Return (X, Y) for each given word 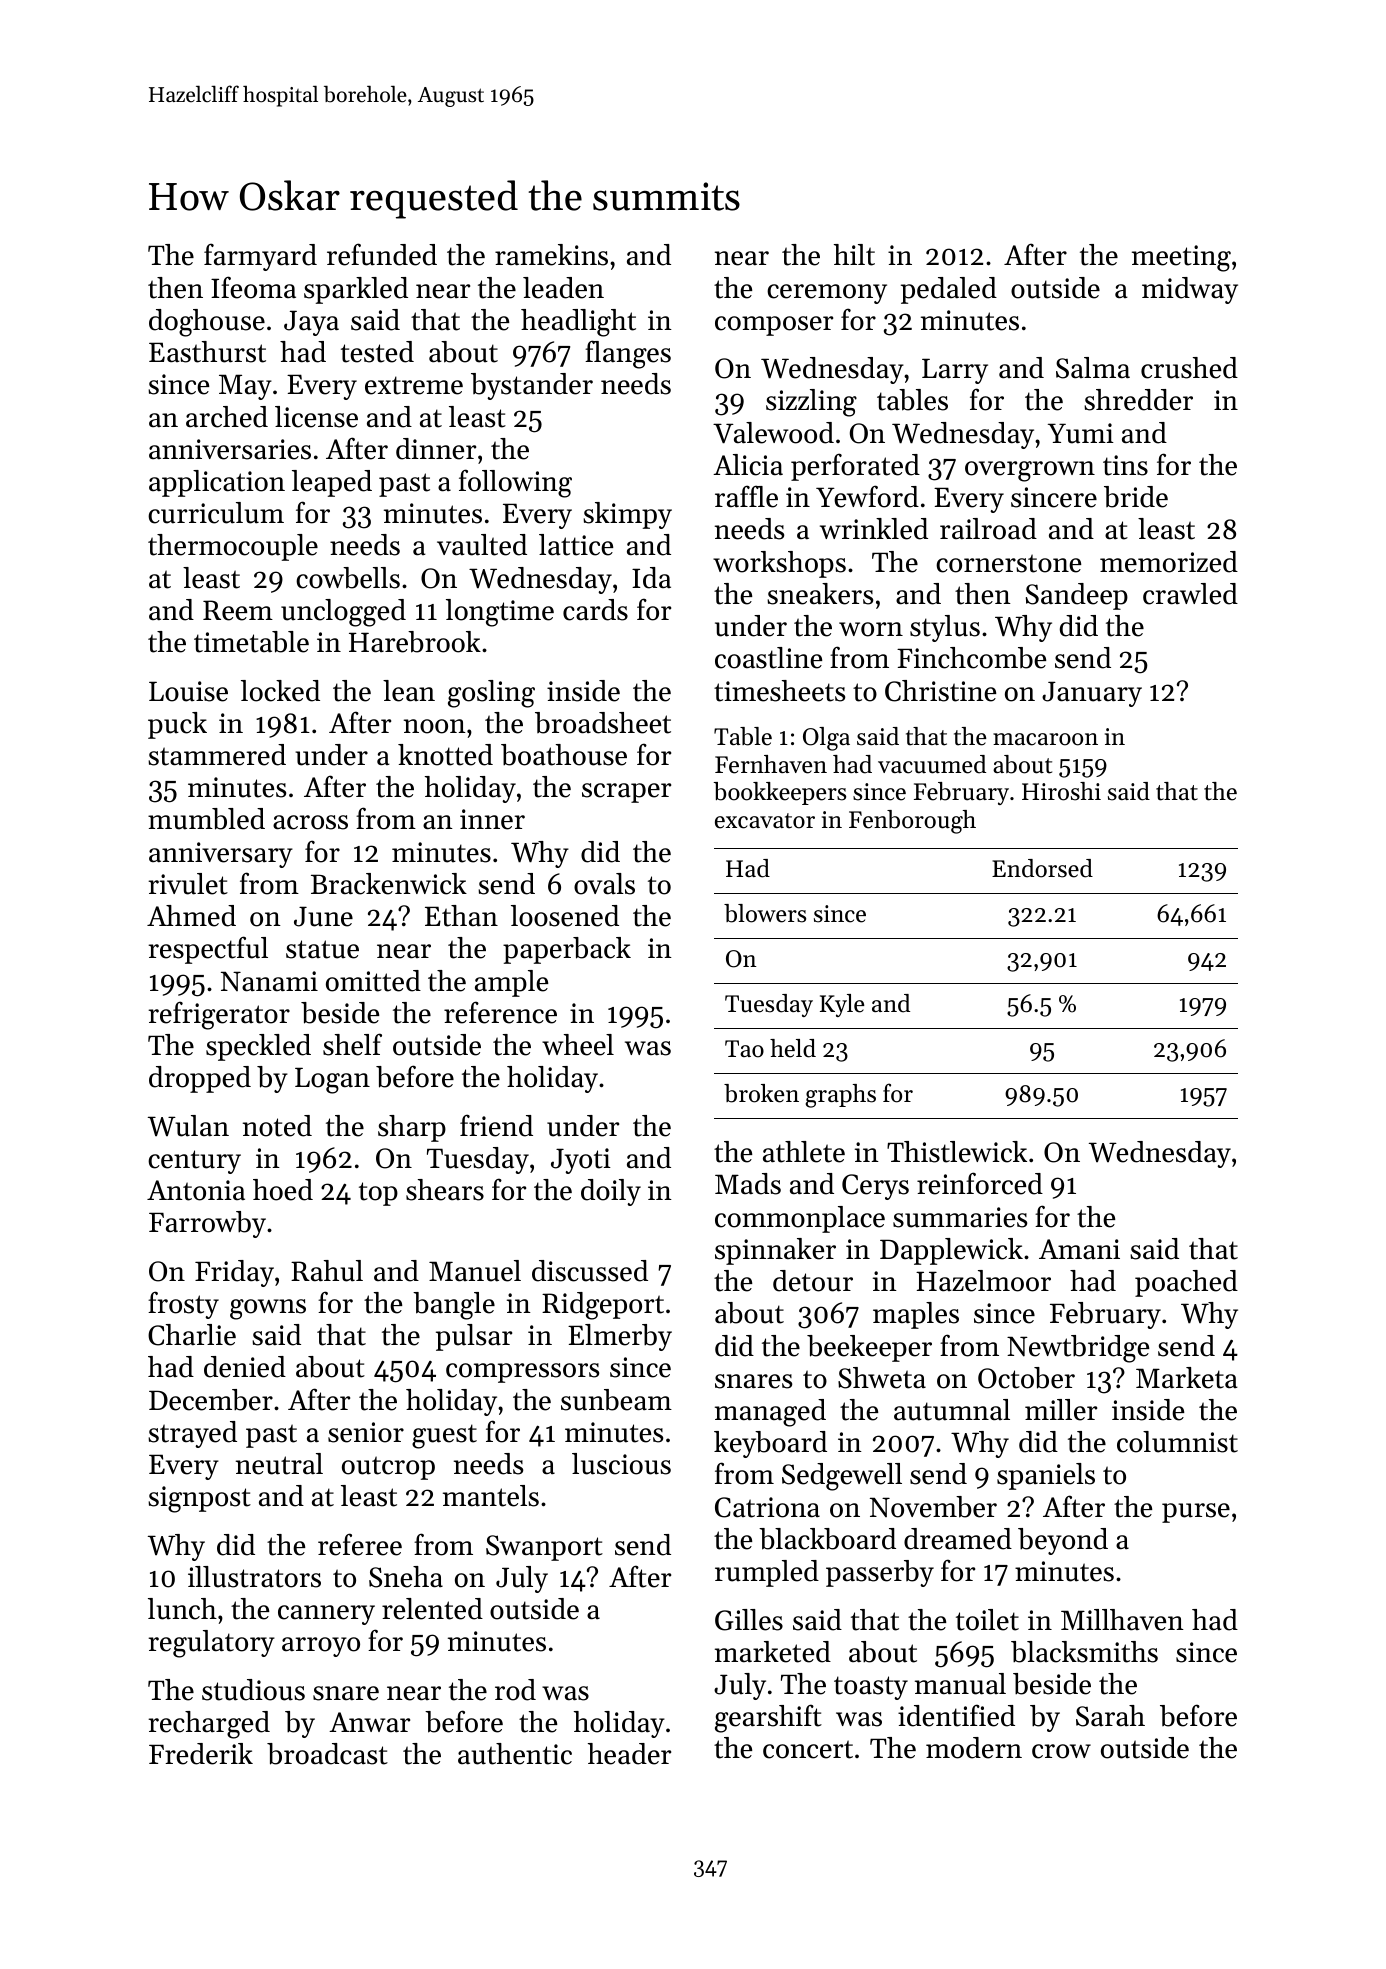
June (323, 916)
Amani (1079, 1249)
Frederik (201, 1754)
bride (1136, 497)
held (793, 1048)
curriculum (216, 513)
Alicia (748, 465)
